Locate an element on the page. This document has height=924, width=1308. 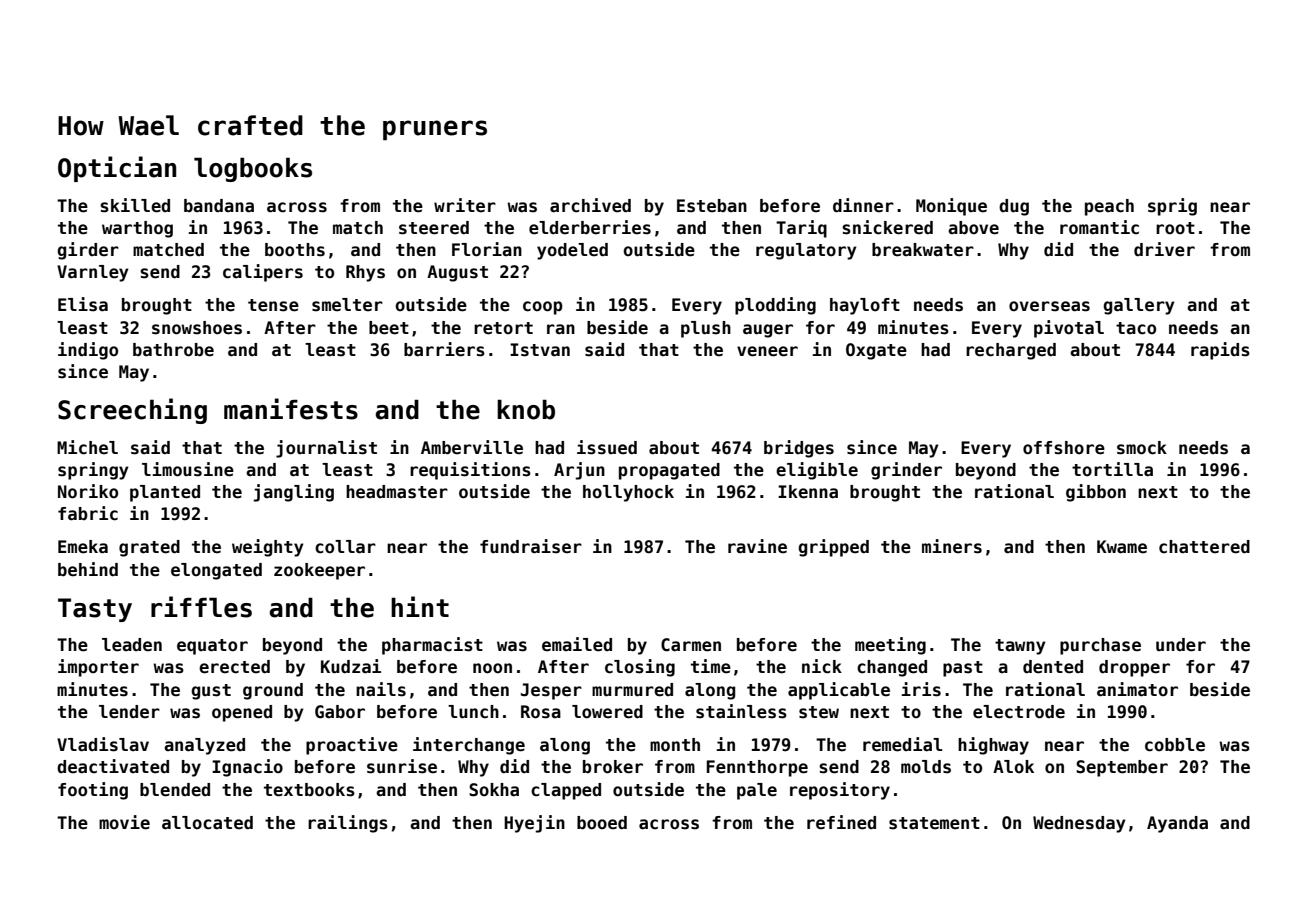
indigo is located at coordinates (88, 351).
